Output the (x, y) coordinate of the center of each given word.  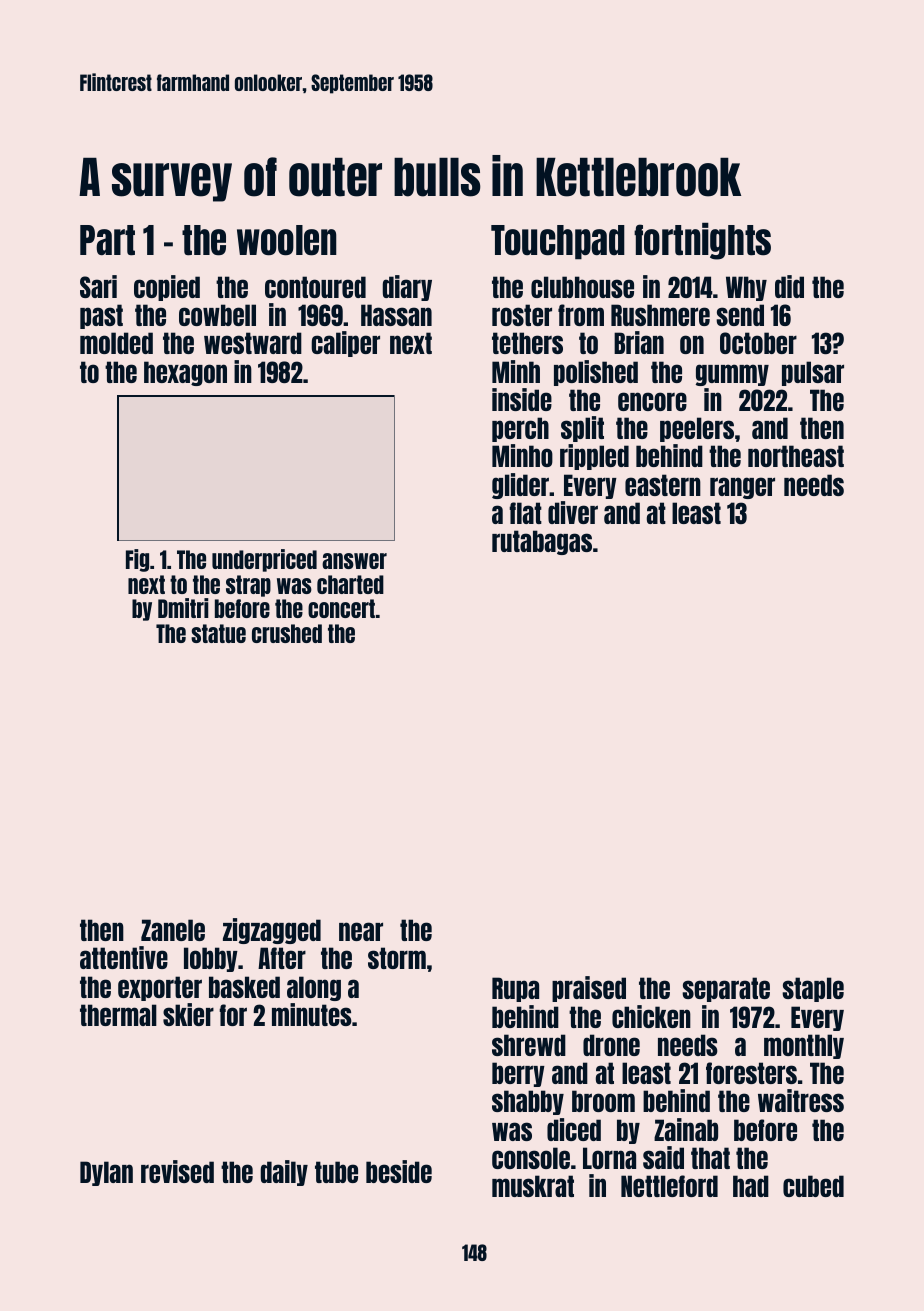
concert (341, 608)
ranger (742, 488)
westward (253, 343)
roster (522, 315)
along (314, 988)
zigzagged (272, 931)
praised (589, 989)
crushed (287, 633)
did (789, 286)
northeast (796, 456)
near (361, 931)
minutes (312, 1014)
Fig (137, 560)
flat (525, 513)
